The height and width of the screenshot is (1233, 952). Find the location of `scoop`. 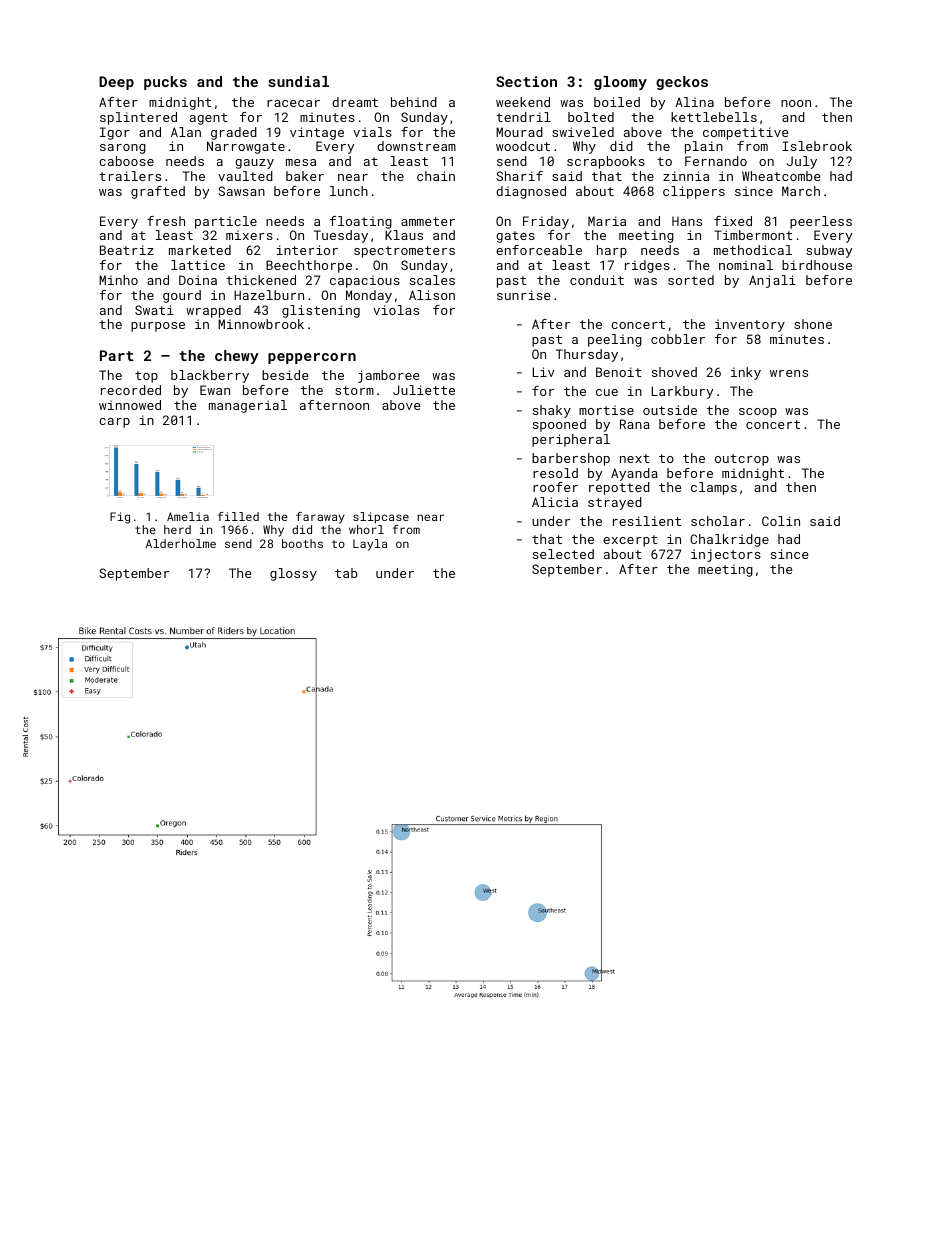

scoop is located at coordinates (758, 413).
